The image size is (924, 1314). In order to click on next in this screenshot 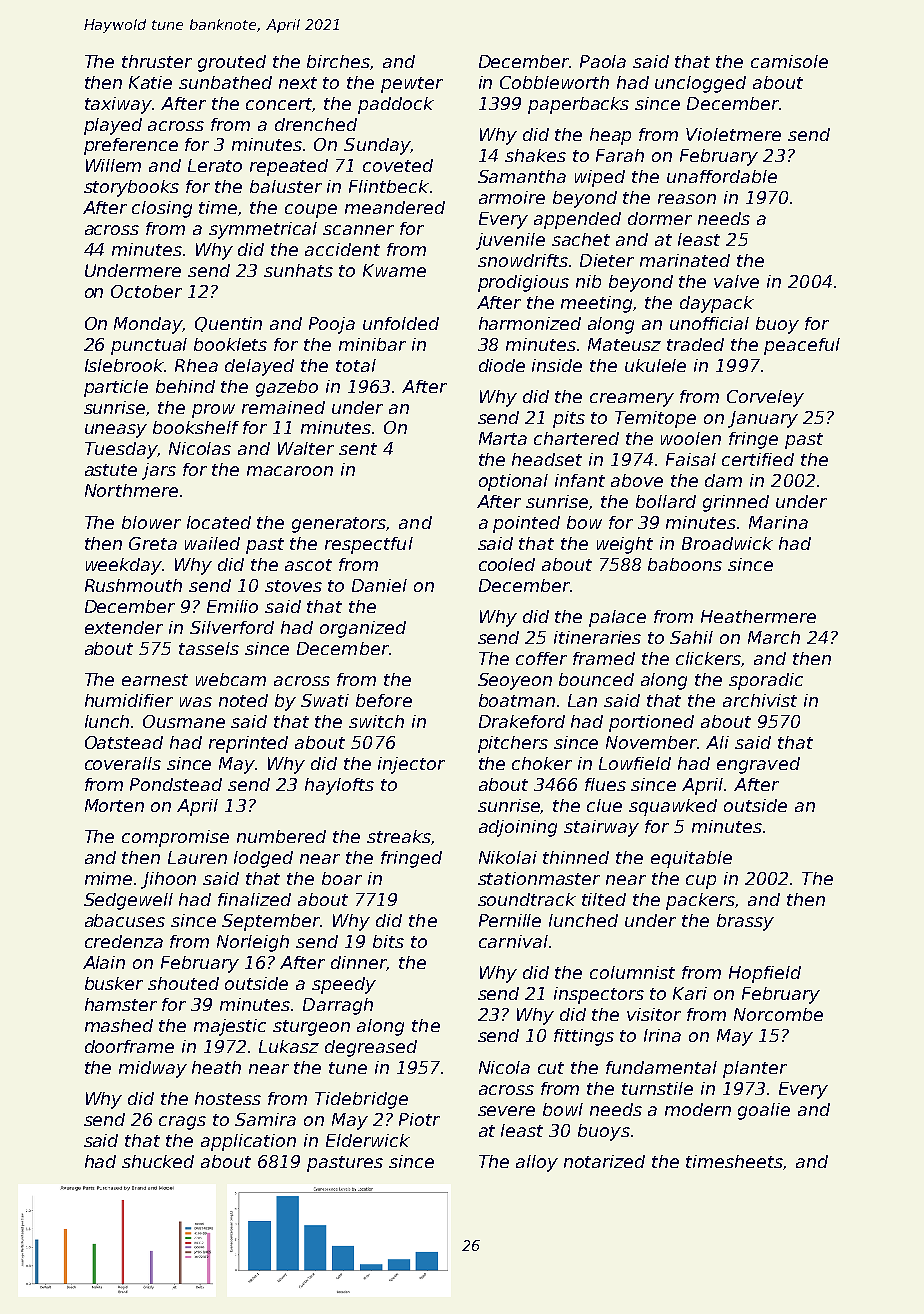, I will do `click(298, 83)`.
